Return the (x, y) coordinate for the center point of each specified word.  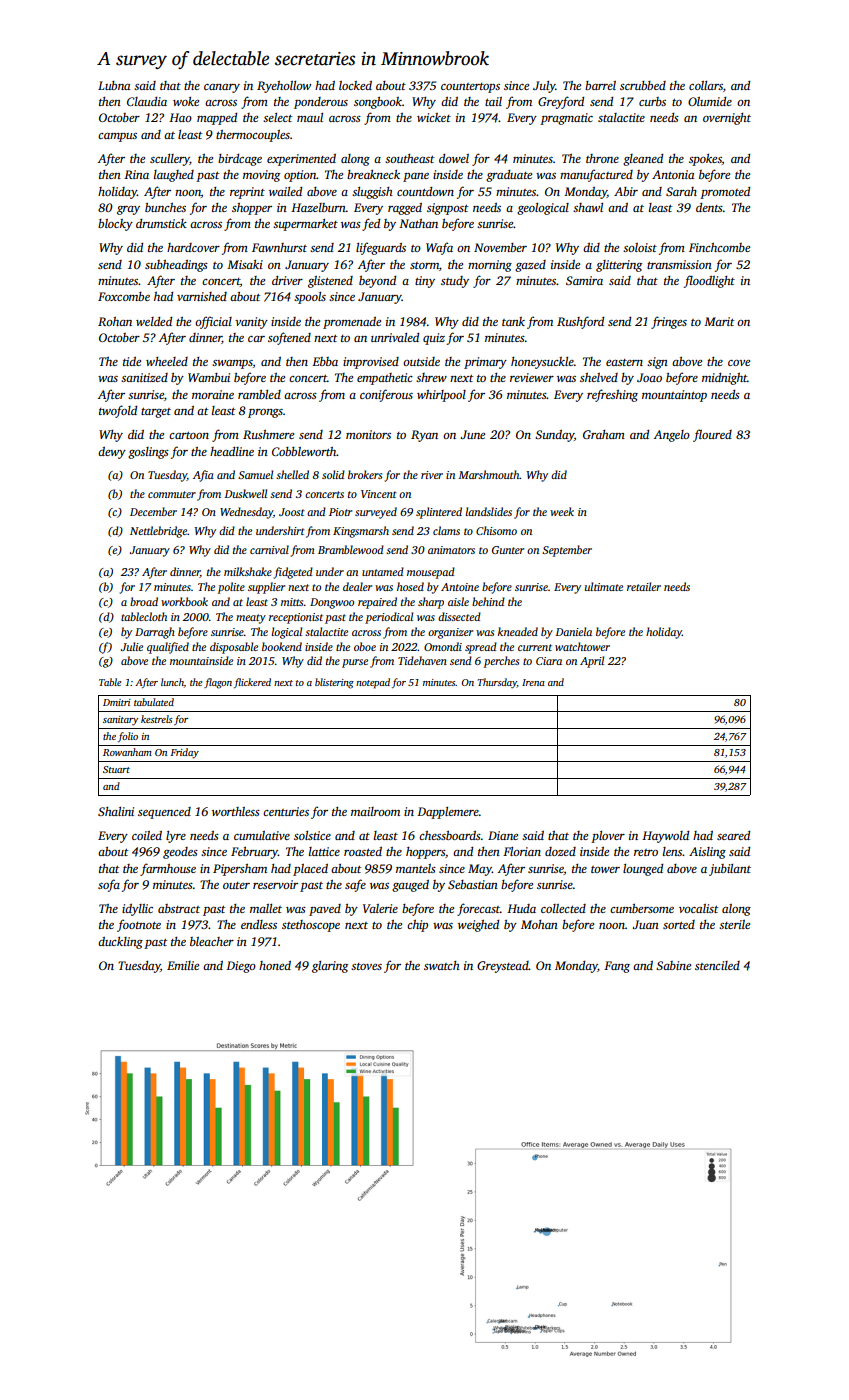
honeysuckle (542, 363)
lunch (172, 682)
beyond (377, 282)
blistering (334, 683)
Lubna (114, 85)
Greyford (561, 102)
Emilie (183, 965)
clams (446, 530)
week (562, 511)
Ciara (549, 661)
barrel (600, 85)
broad (144, 601)
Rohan (115, 321)
